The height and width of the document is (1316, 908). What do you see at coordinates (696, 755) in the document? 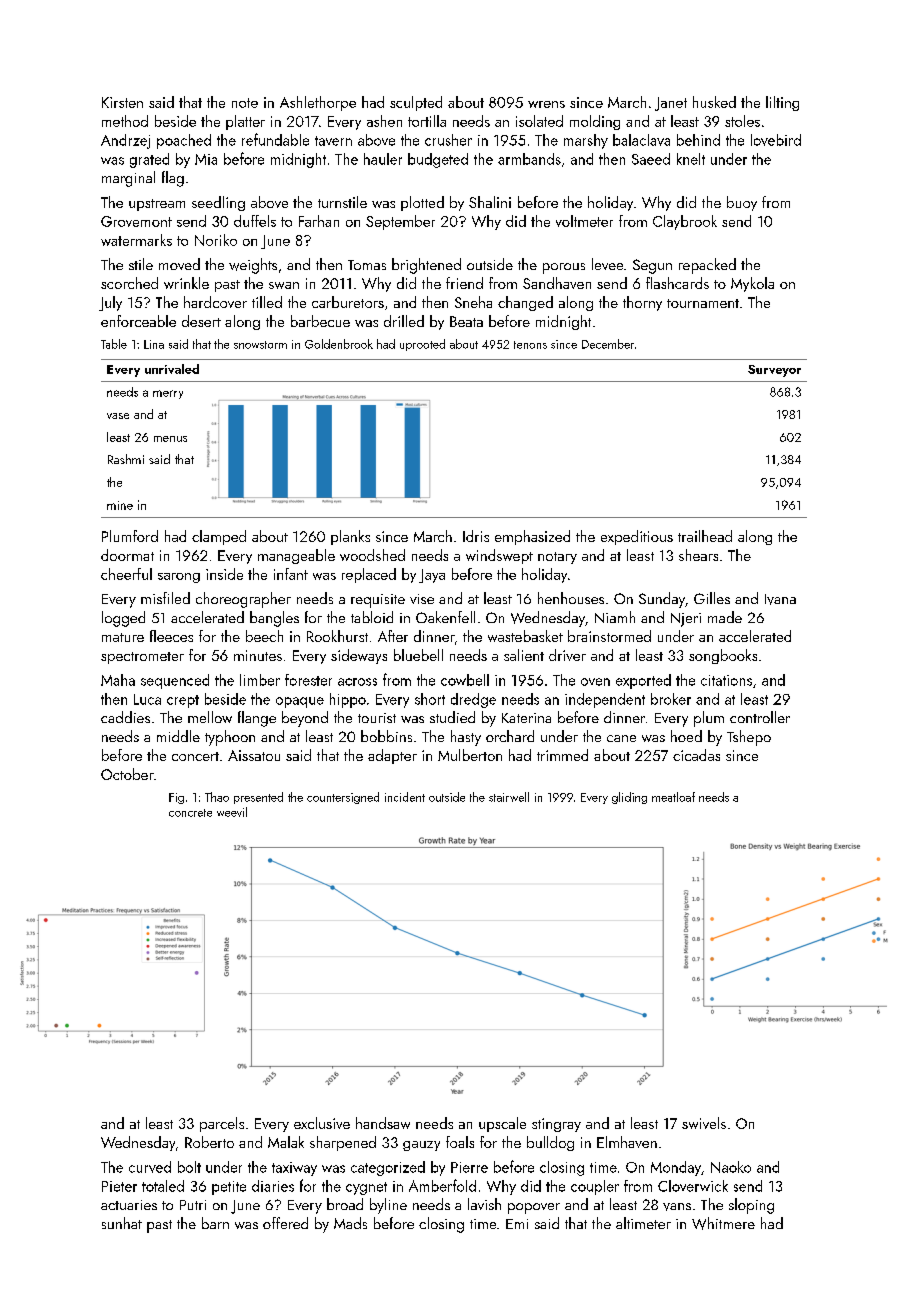
I see `cicadas` at bounding box center [696, 755].
